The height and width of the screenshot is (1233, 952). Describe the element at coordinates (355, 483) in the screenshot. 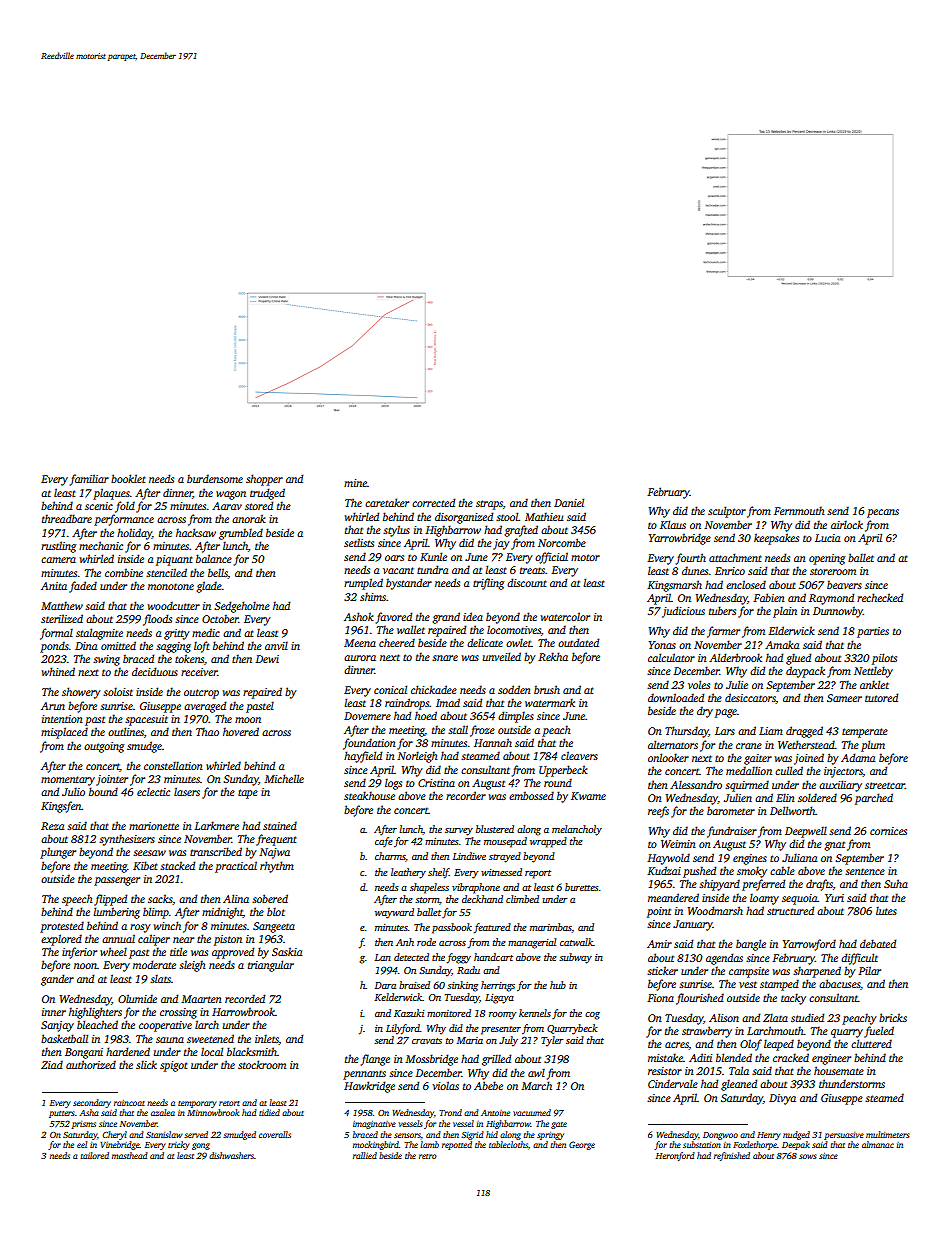

I see `mine` at that location.
